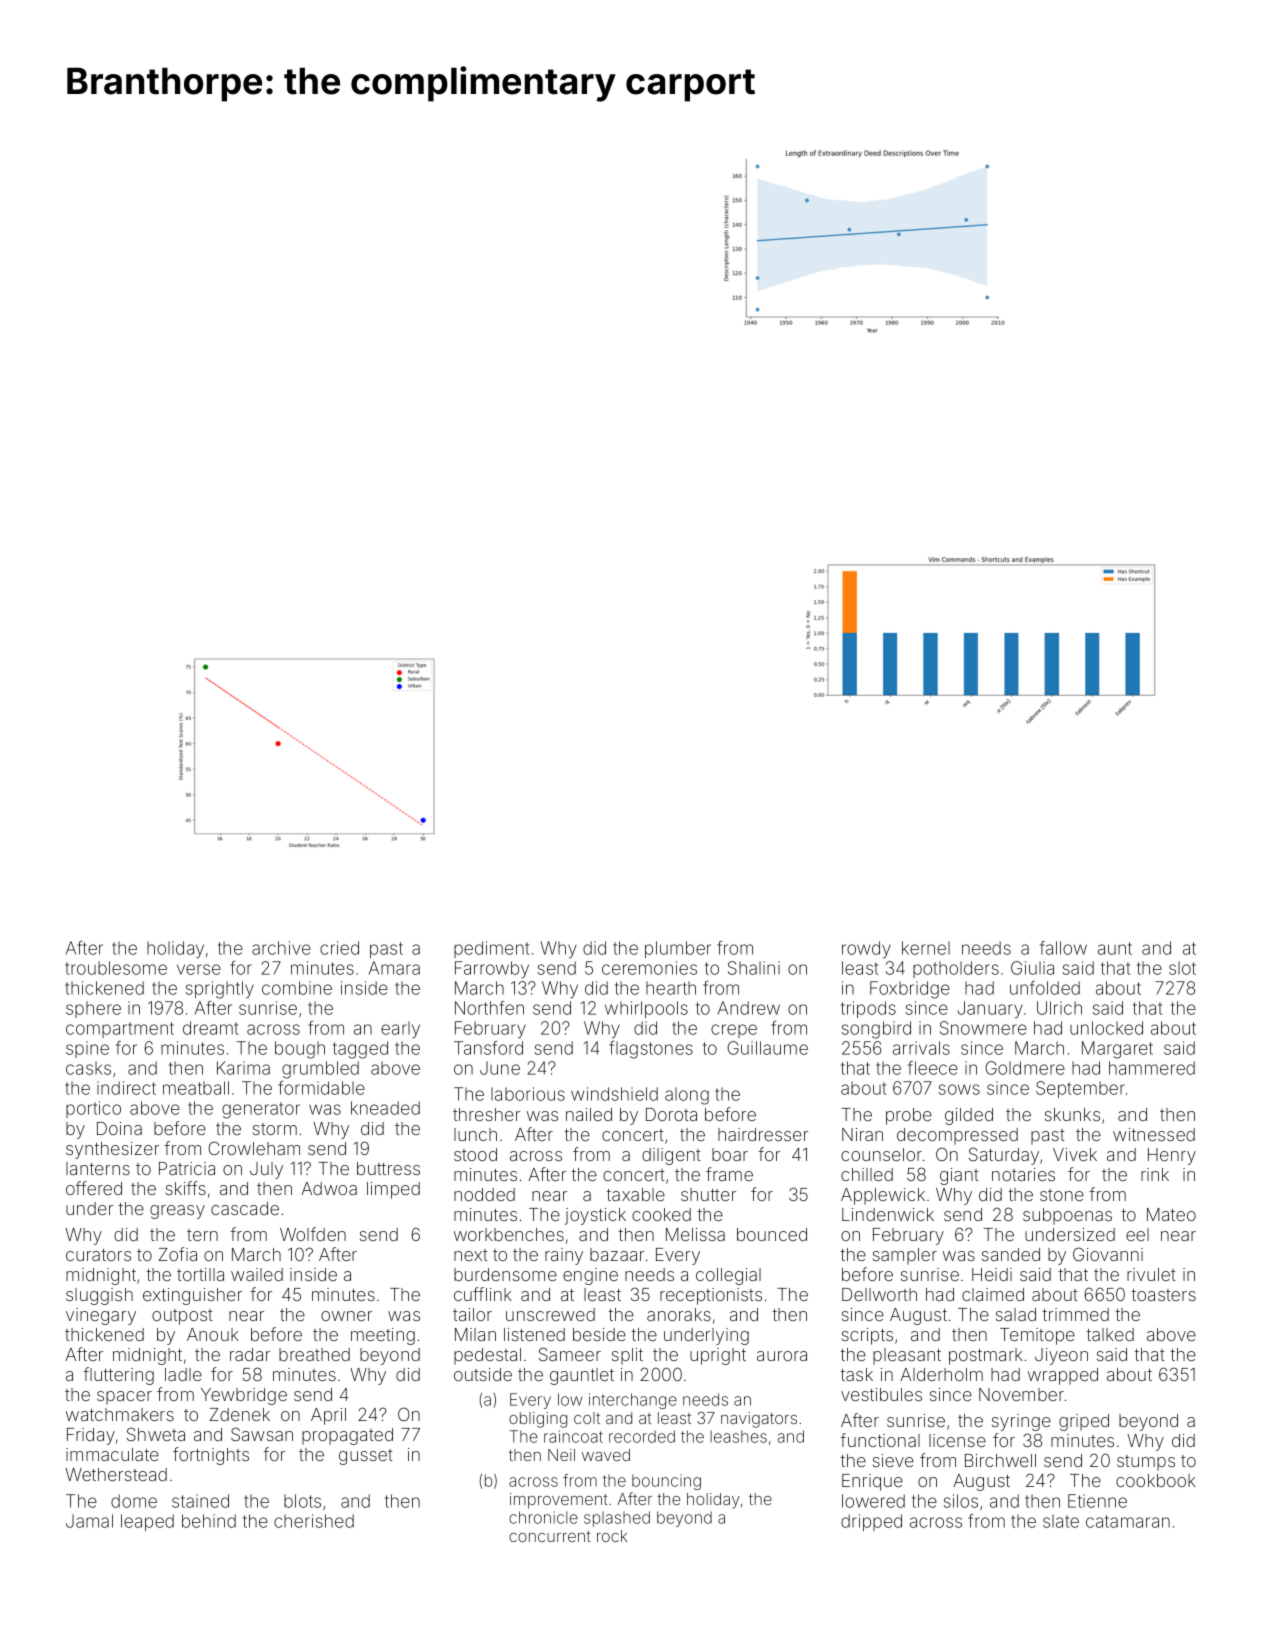 The width and height of the screenshot is (1262, 1633). I want to click on fallow, so click(1063, 948).
